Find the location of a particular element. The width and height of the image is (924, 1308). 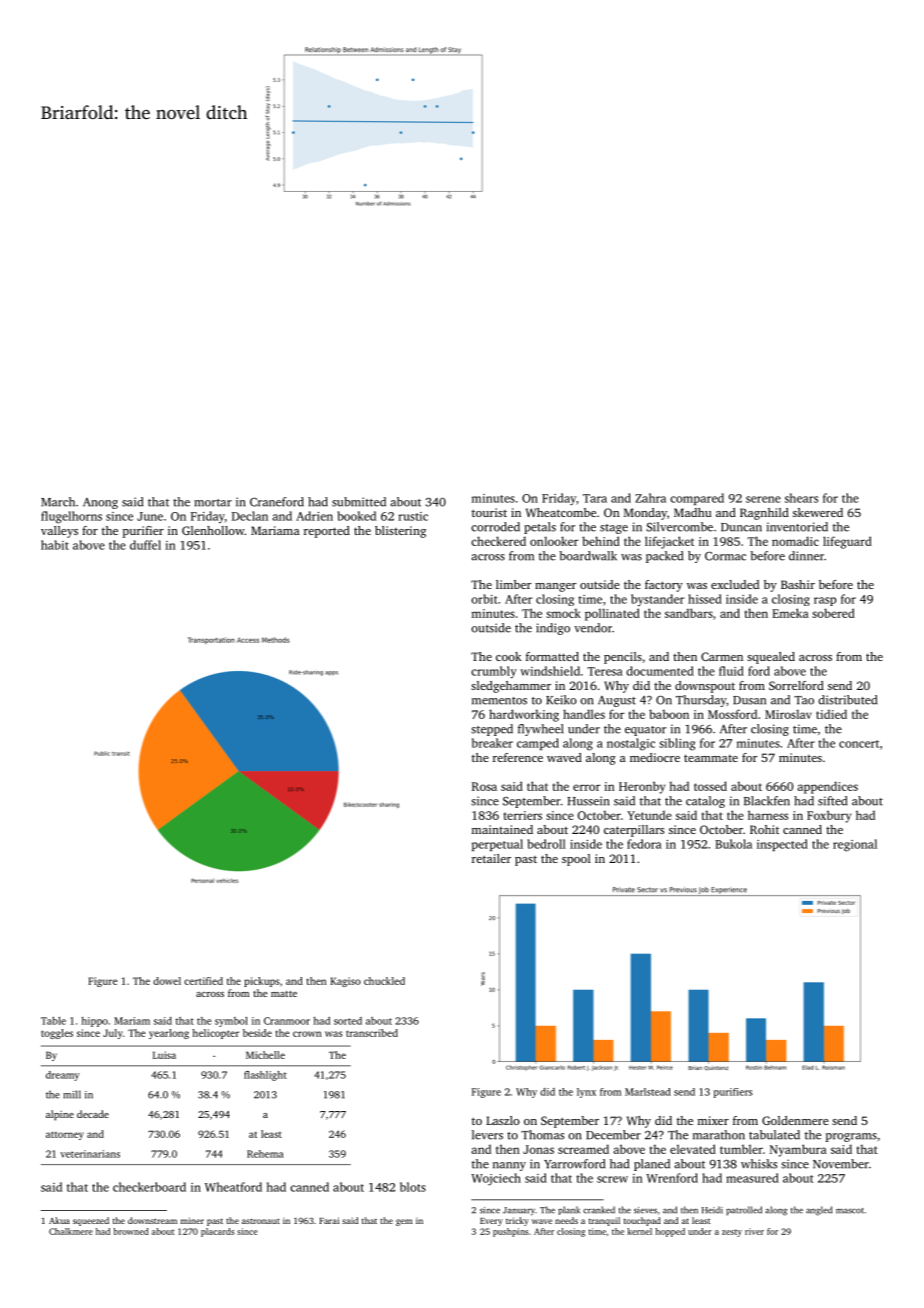

regional is located at coordinates (855, 845).
